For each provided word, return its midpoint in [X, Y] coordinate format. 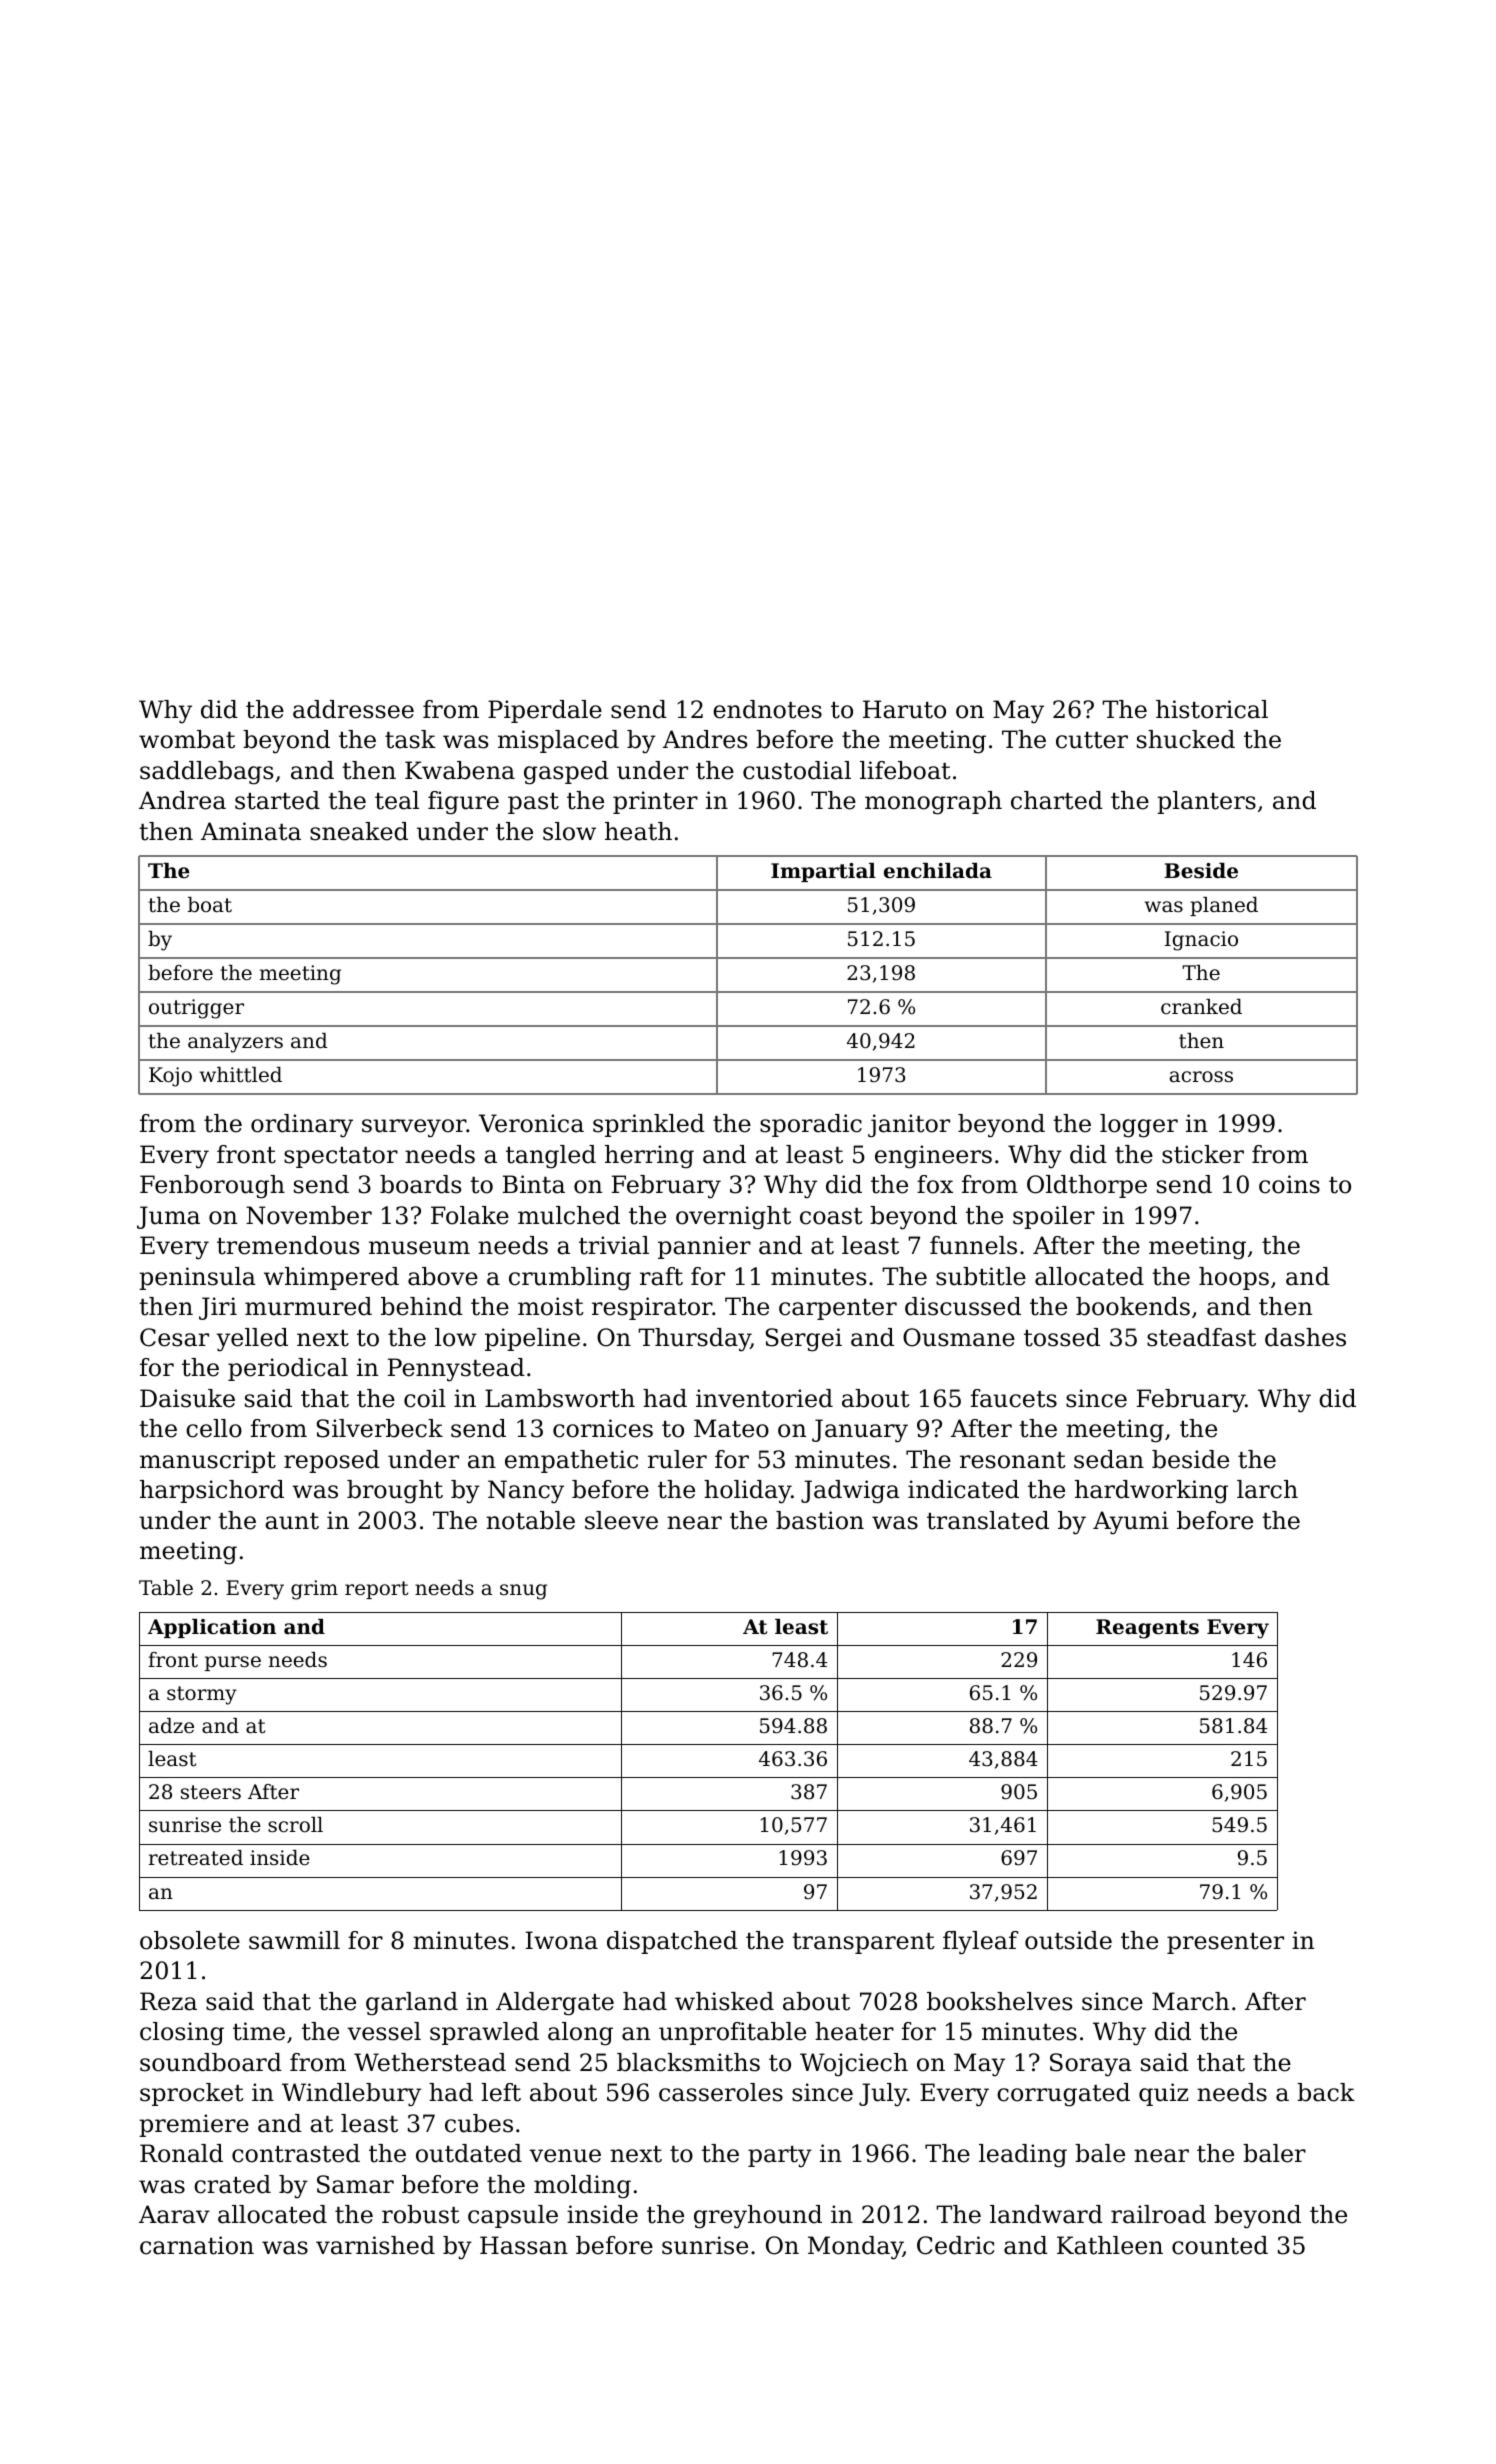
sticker [1203, 1154]
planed [1224, 906]
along [580, 2034]
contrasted [296, 2153]
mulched [569, 1215]
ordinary [302, 1126]
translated [988, 1520]
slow [569, 831]
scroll [295, 1825]
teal [397, 800]
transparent [863, 1943]
